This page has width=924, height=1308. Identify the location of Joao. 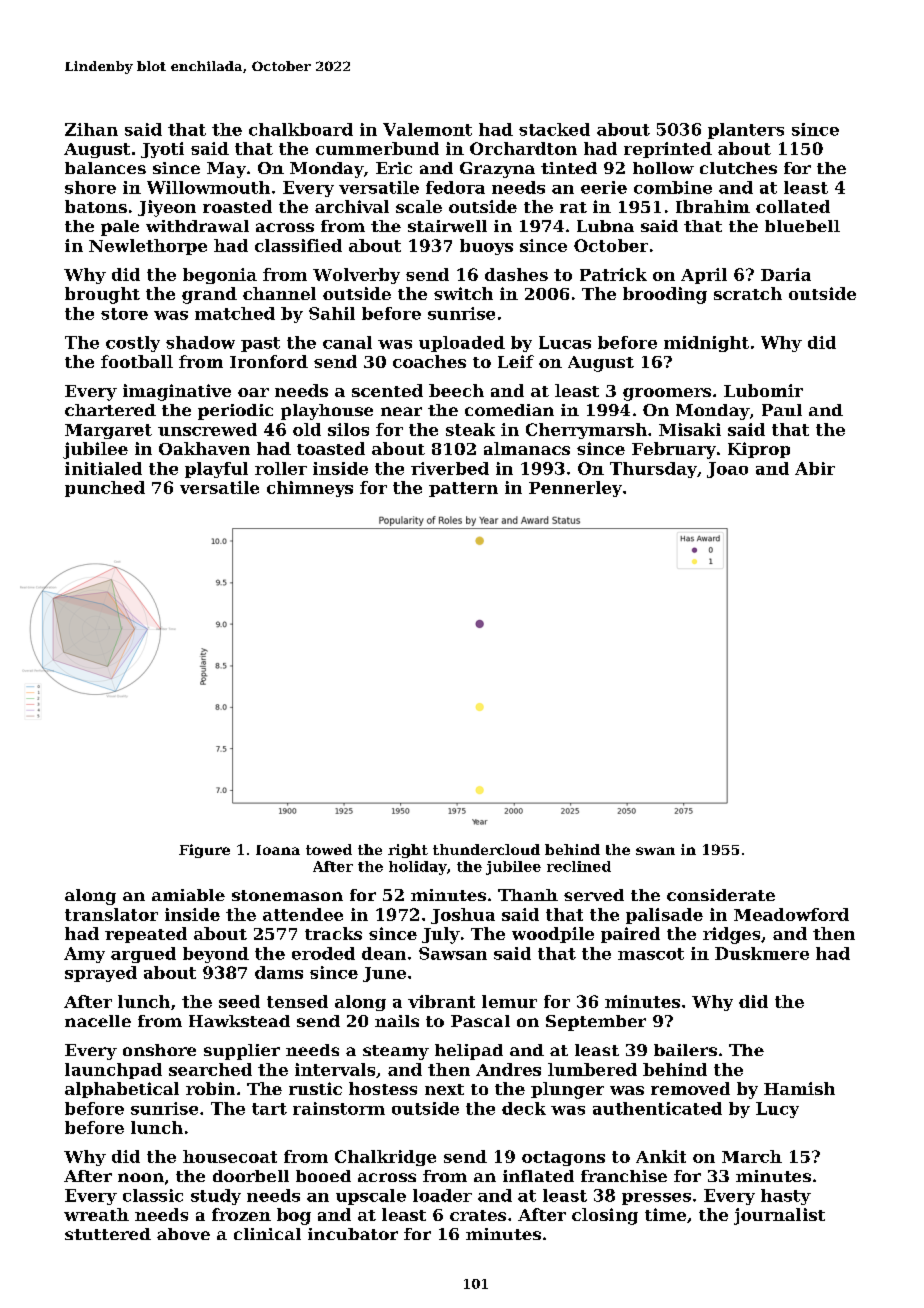
(727, 470).
